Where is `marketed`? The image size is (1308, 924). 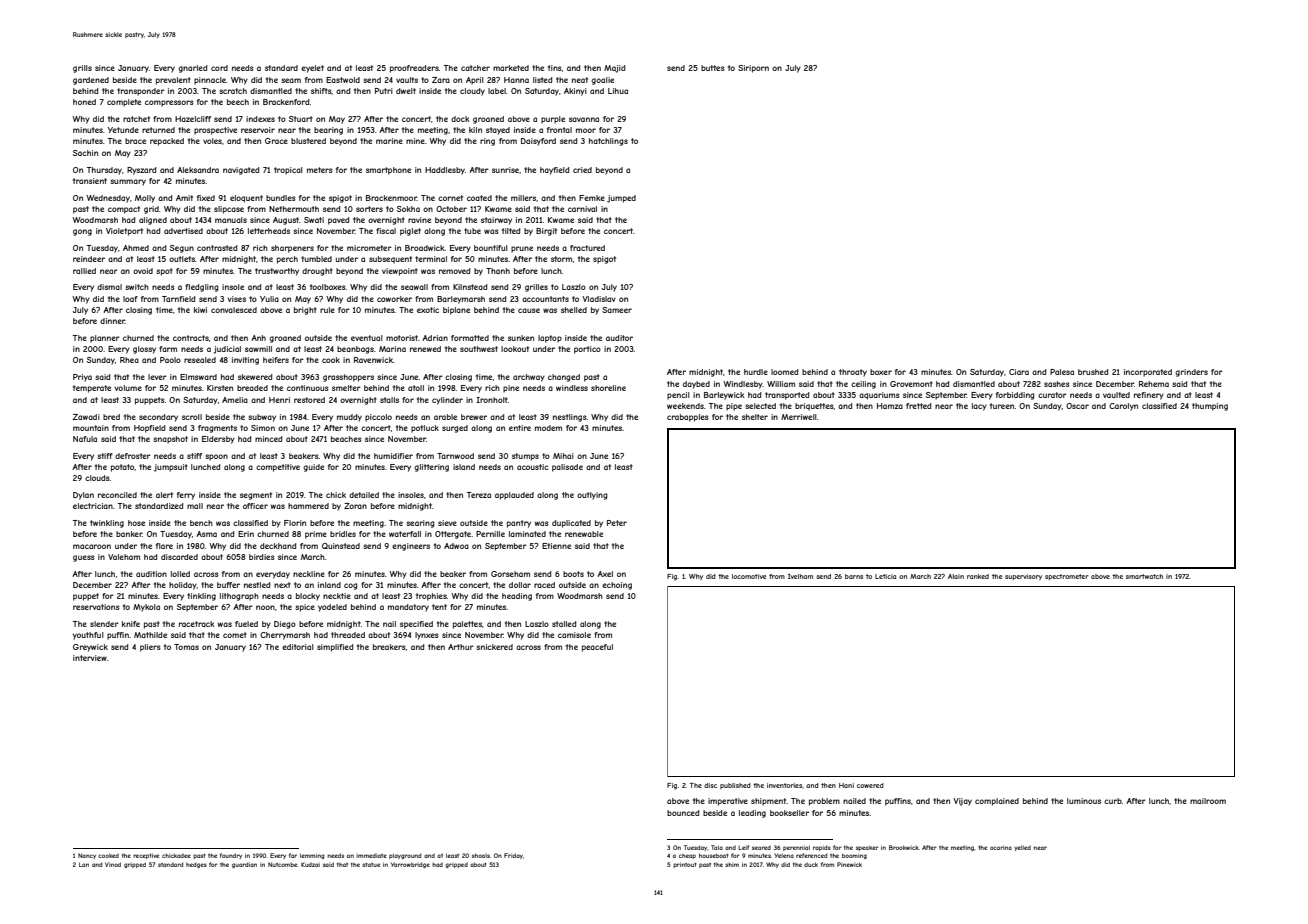
marketed is located at coordinates (511, 68).
